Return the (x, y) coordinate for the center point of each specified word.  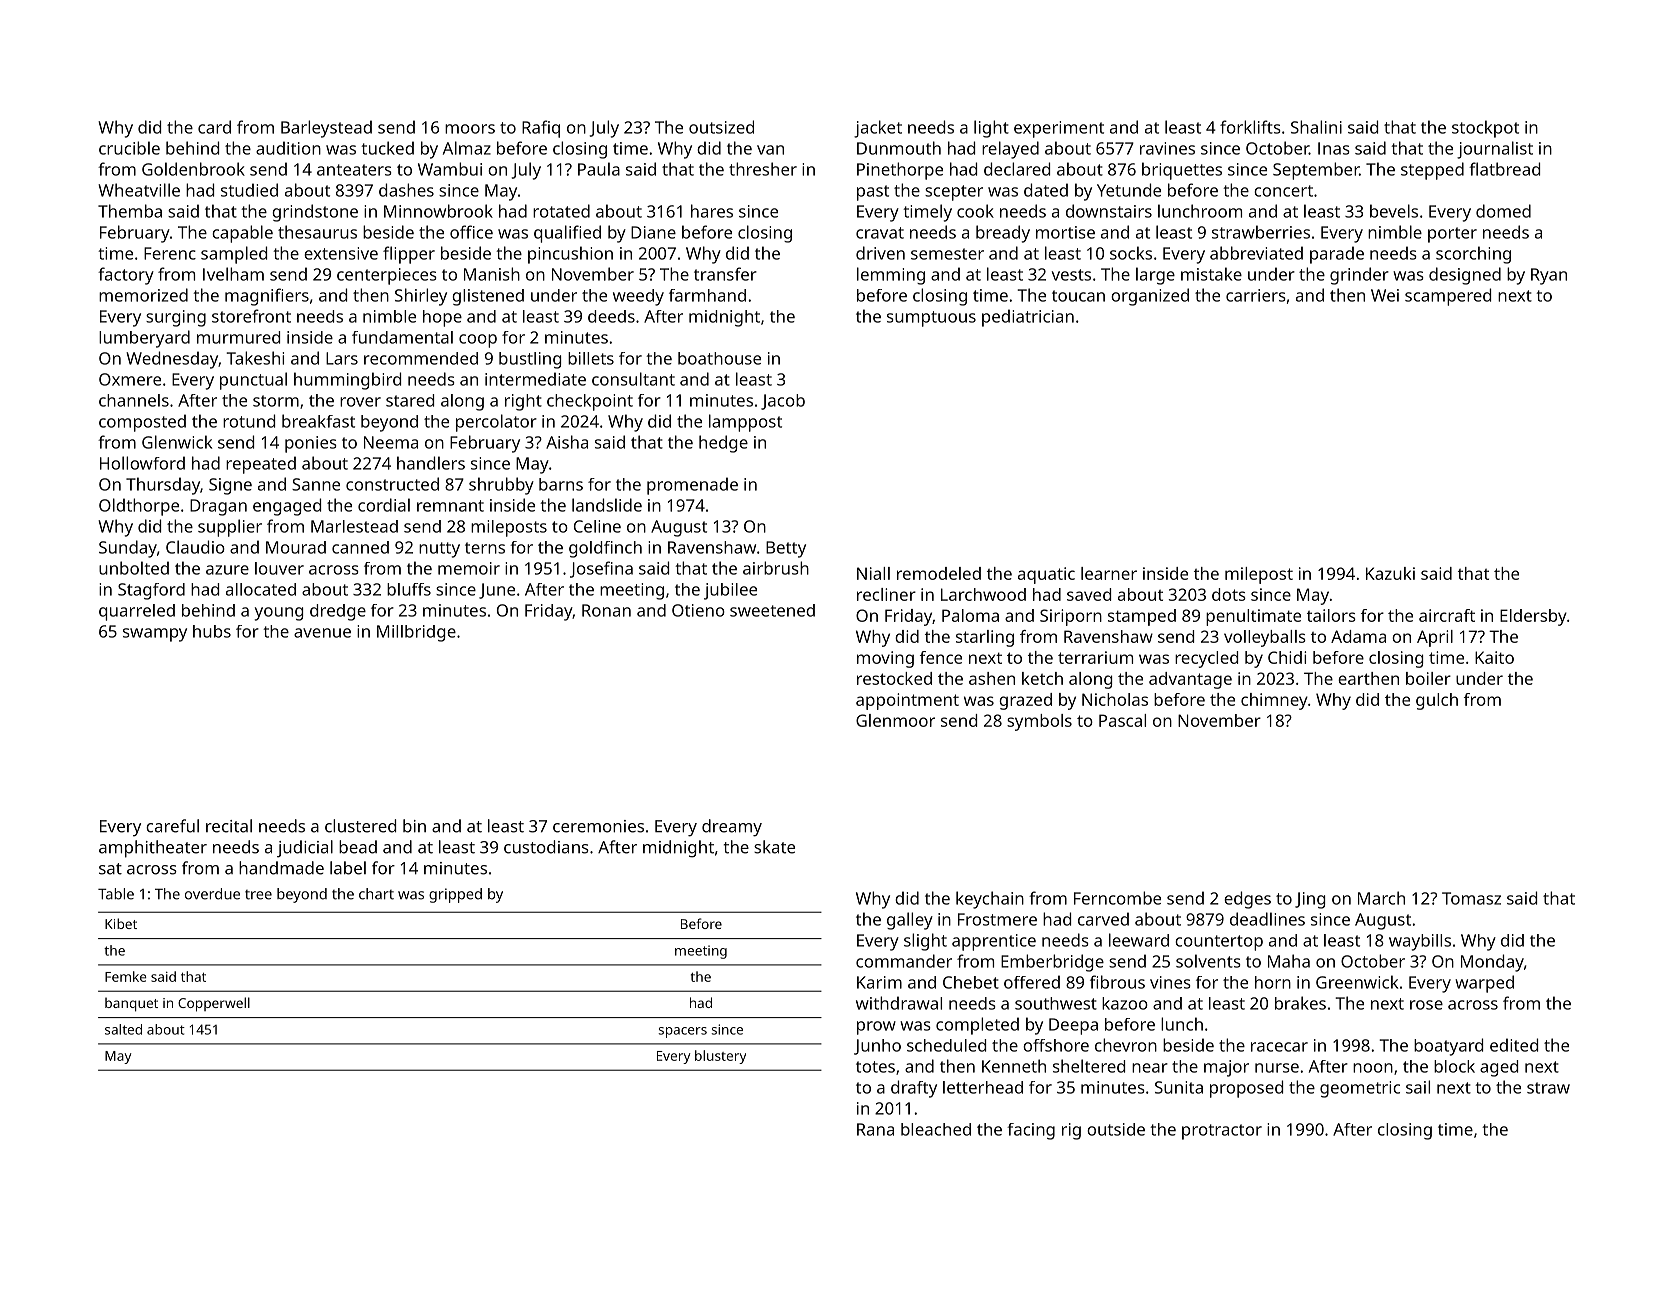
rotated (561, 211)
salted (123, 1029)
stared (410, 400)
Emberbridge (1052, 963)
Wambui (450, 169)
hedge (723, 444)
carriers (1256, 295)
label (348, 868)
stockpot (1485, 129)
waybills (1420, 942)
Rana (875, 1129)
